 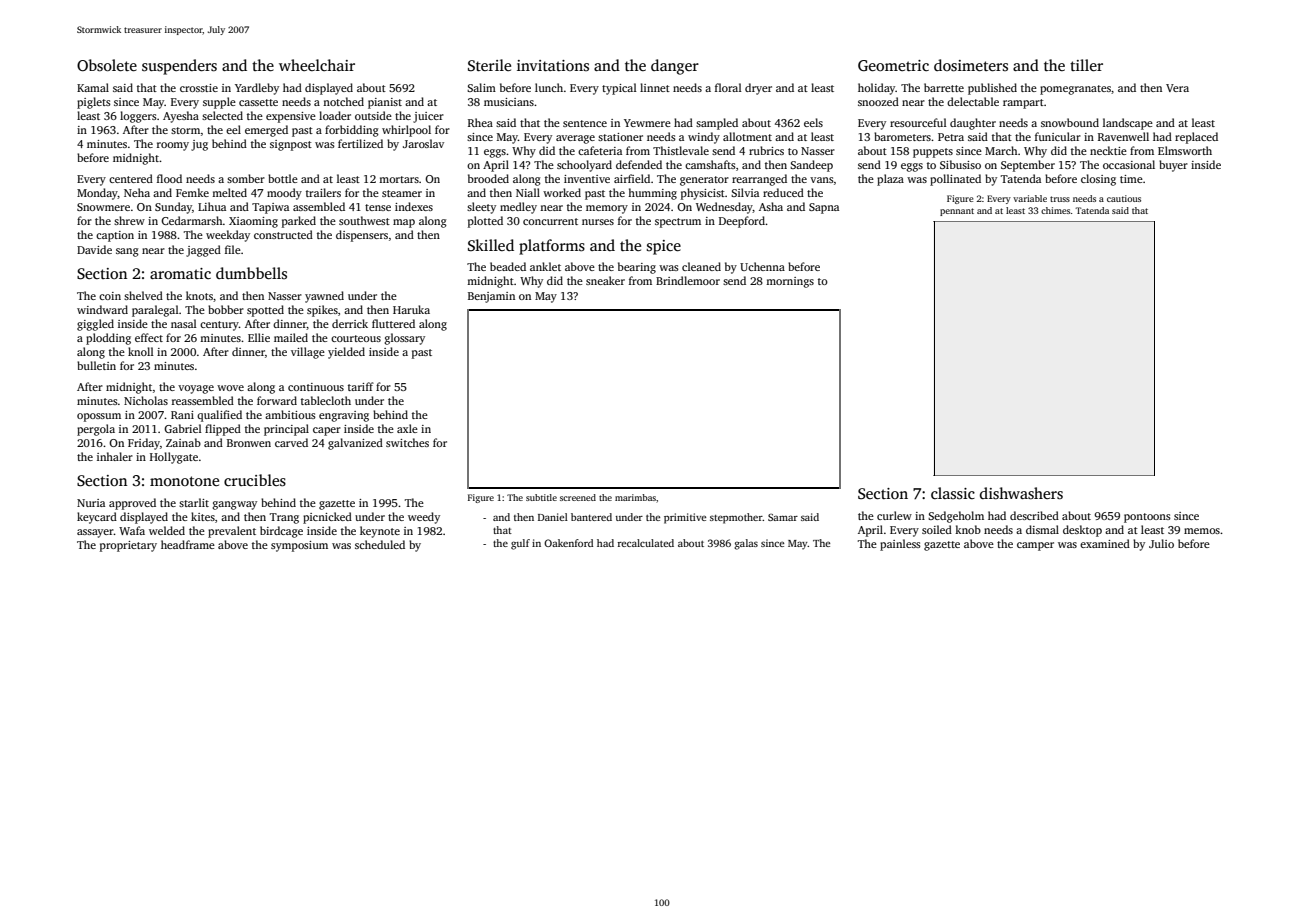 I want to click on Sterile, so click(x=489, y=65).
